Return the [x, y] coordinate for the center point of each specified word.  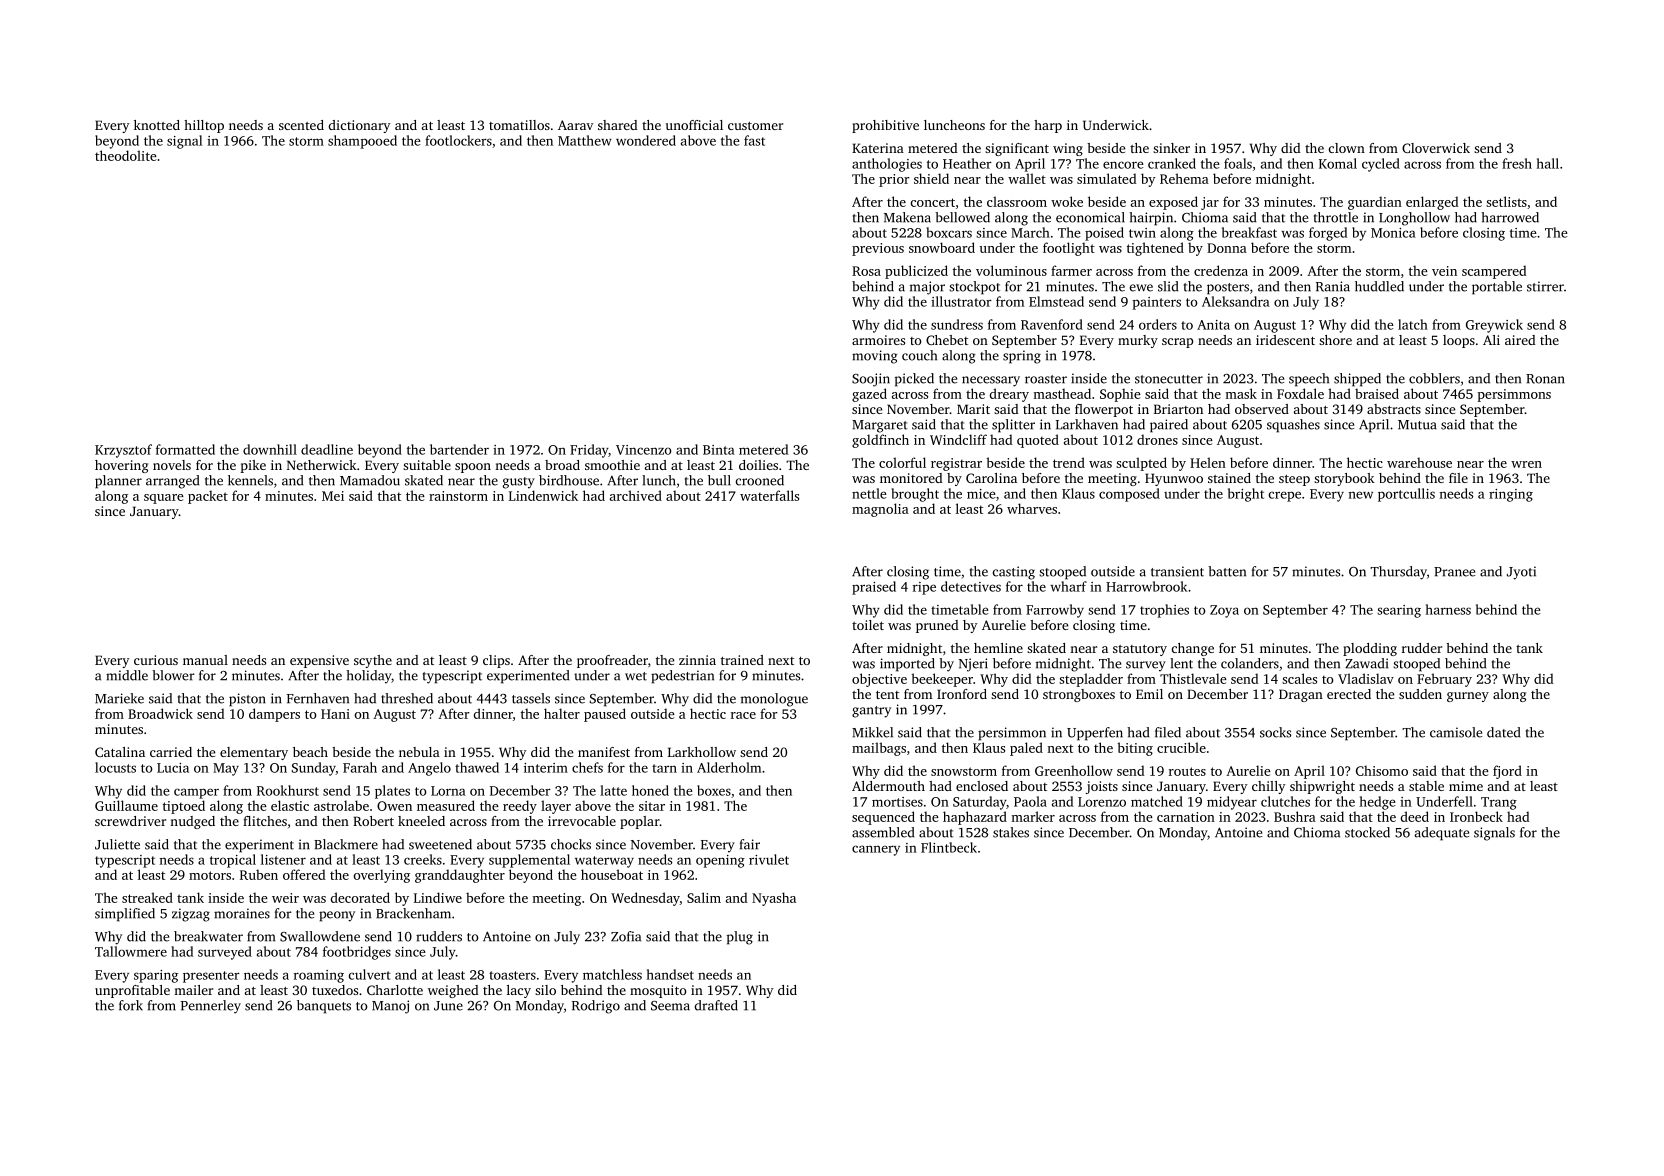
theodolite [126, 155]
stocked [1367, 832]
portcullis [1406, 495]
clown [1346, 148]
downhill [270, 449]
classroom [1017, 201]
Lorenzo [1102, 802]
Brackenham [413, 913]
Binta [719, 450]
